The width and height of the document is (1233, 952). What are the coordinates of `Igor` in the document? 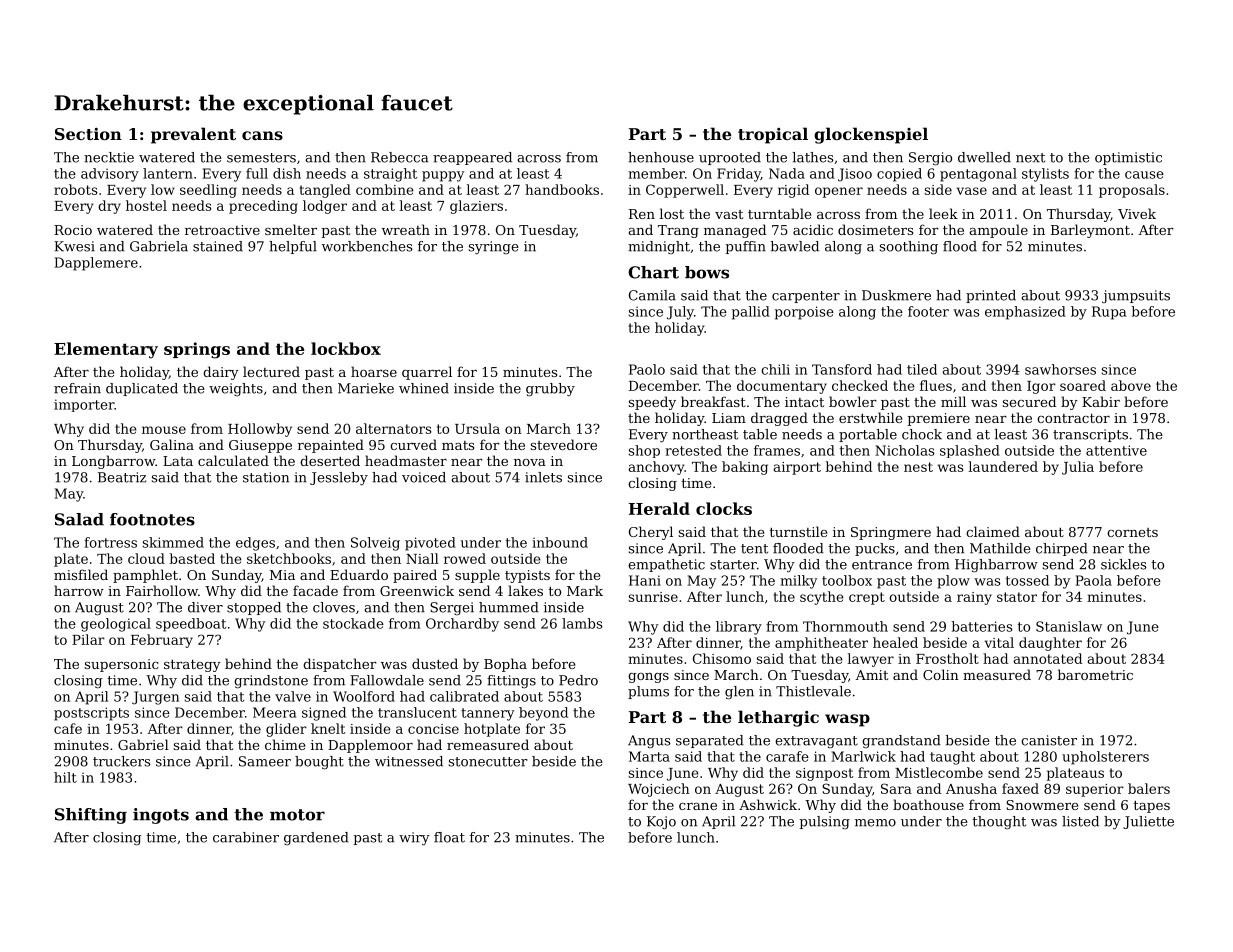 It's located at (1041, 387).
